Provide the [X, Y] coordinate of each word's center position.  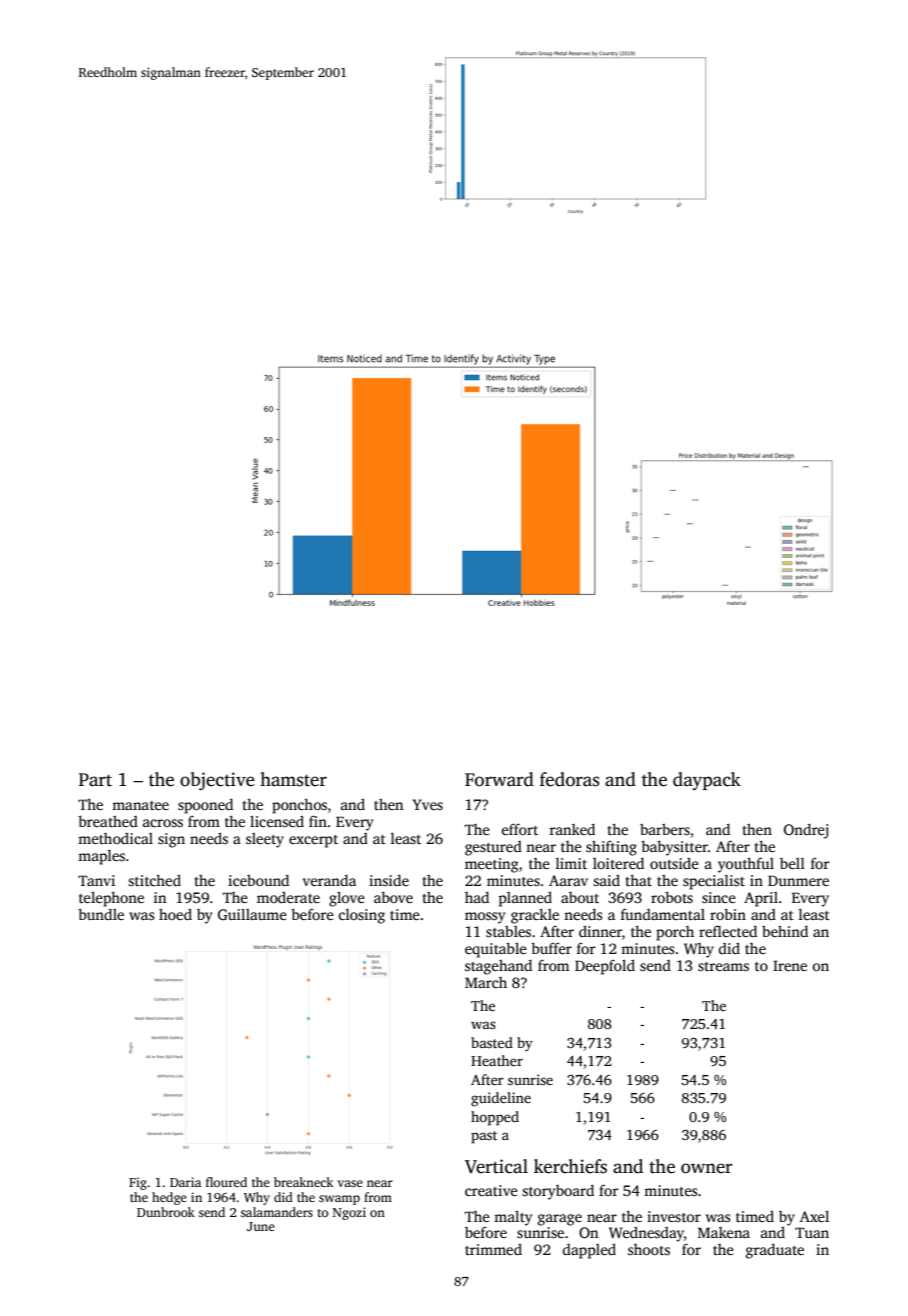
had [477, 897]
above [393, 897]
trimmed [493, 1249]
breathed [108, 821]
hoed [175, 914]
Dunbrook [166, 1212]
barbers [665, 829]
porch [675, 933]
